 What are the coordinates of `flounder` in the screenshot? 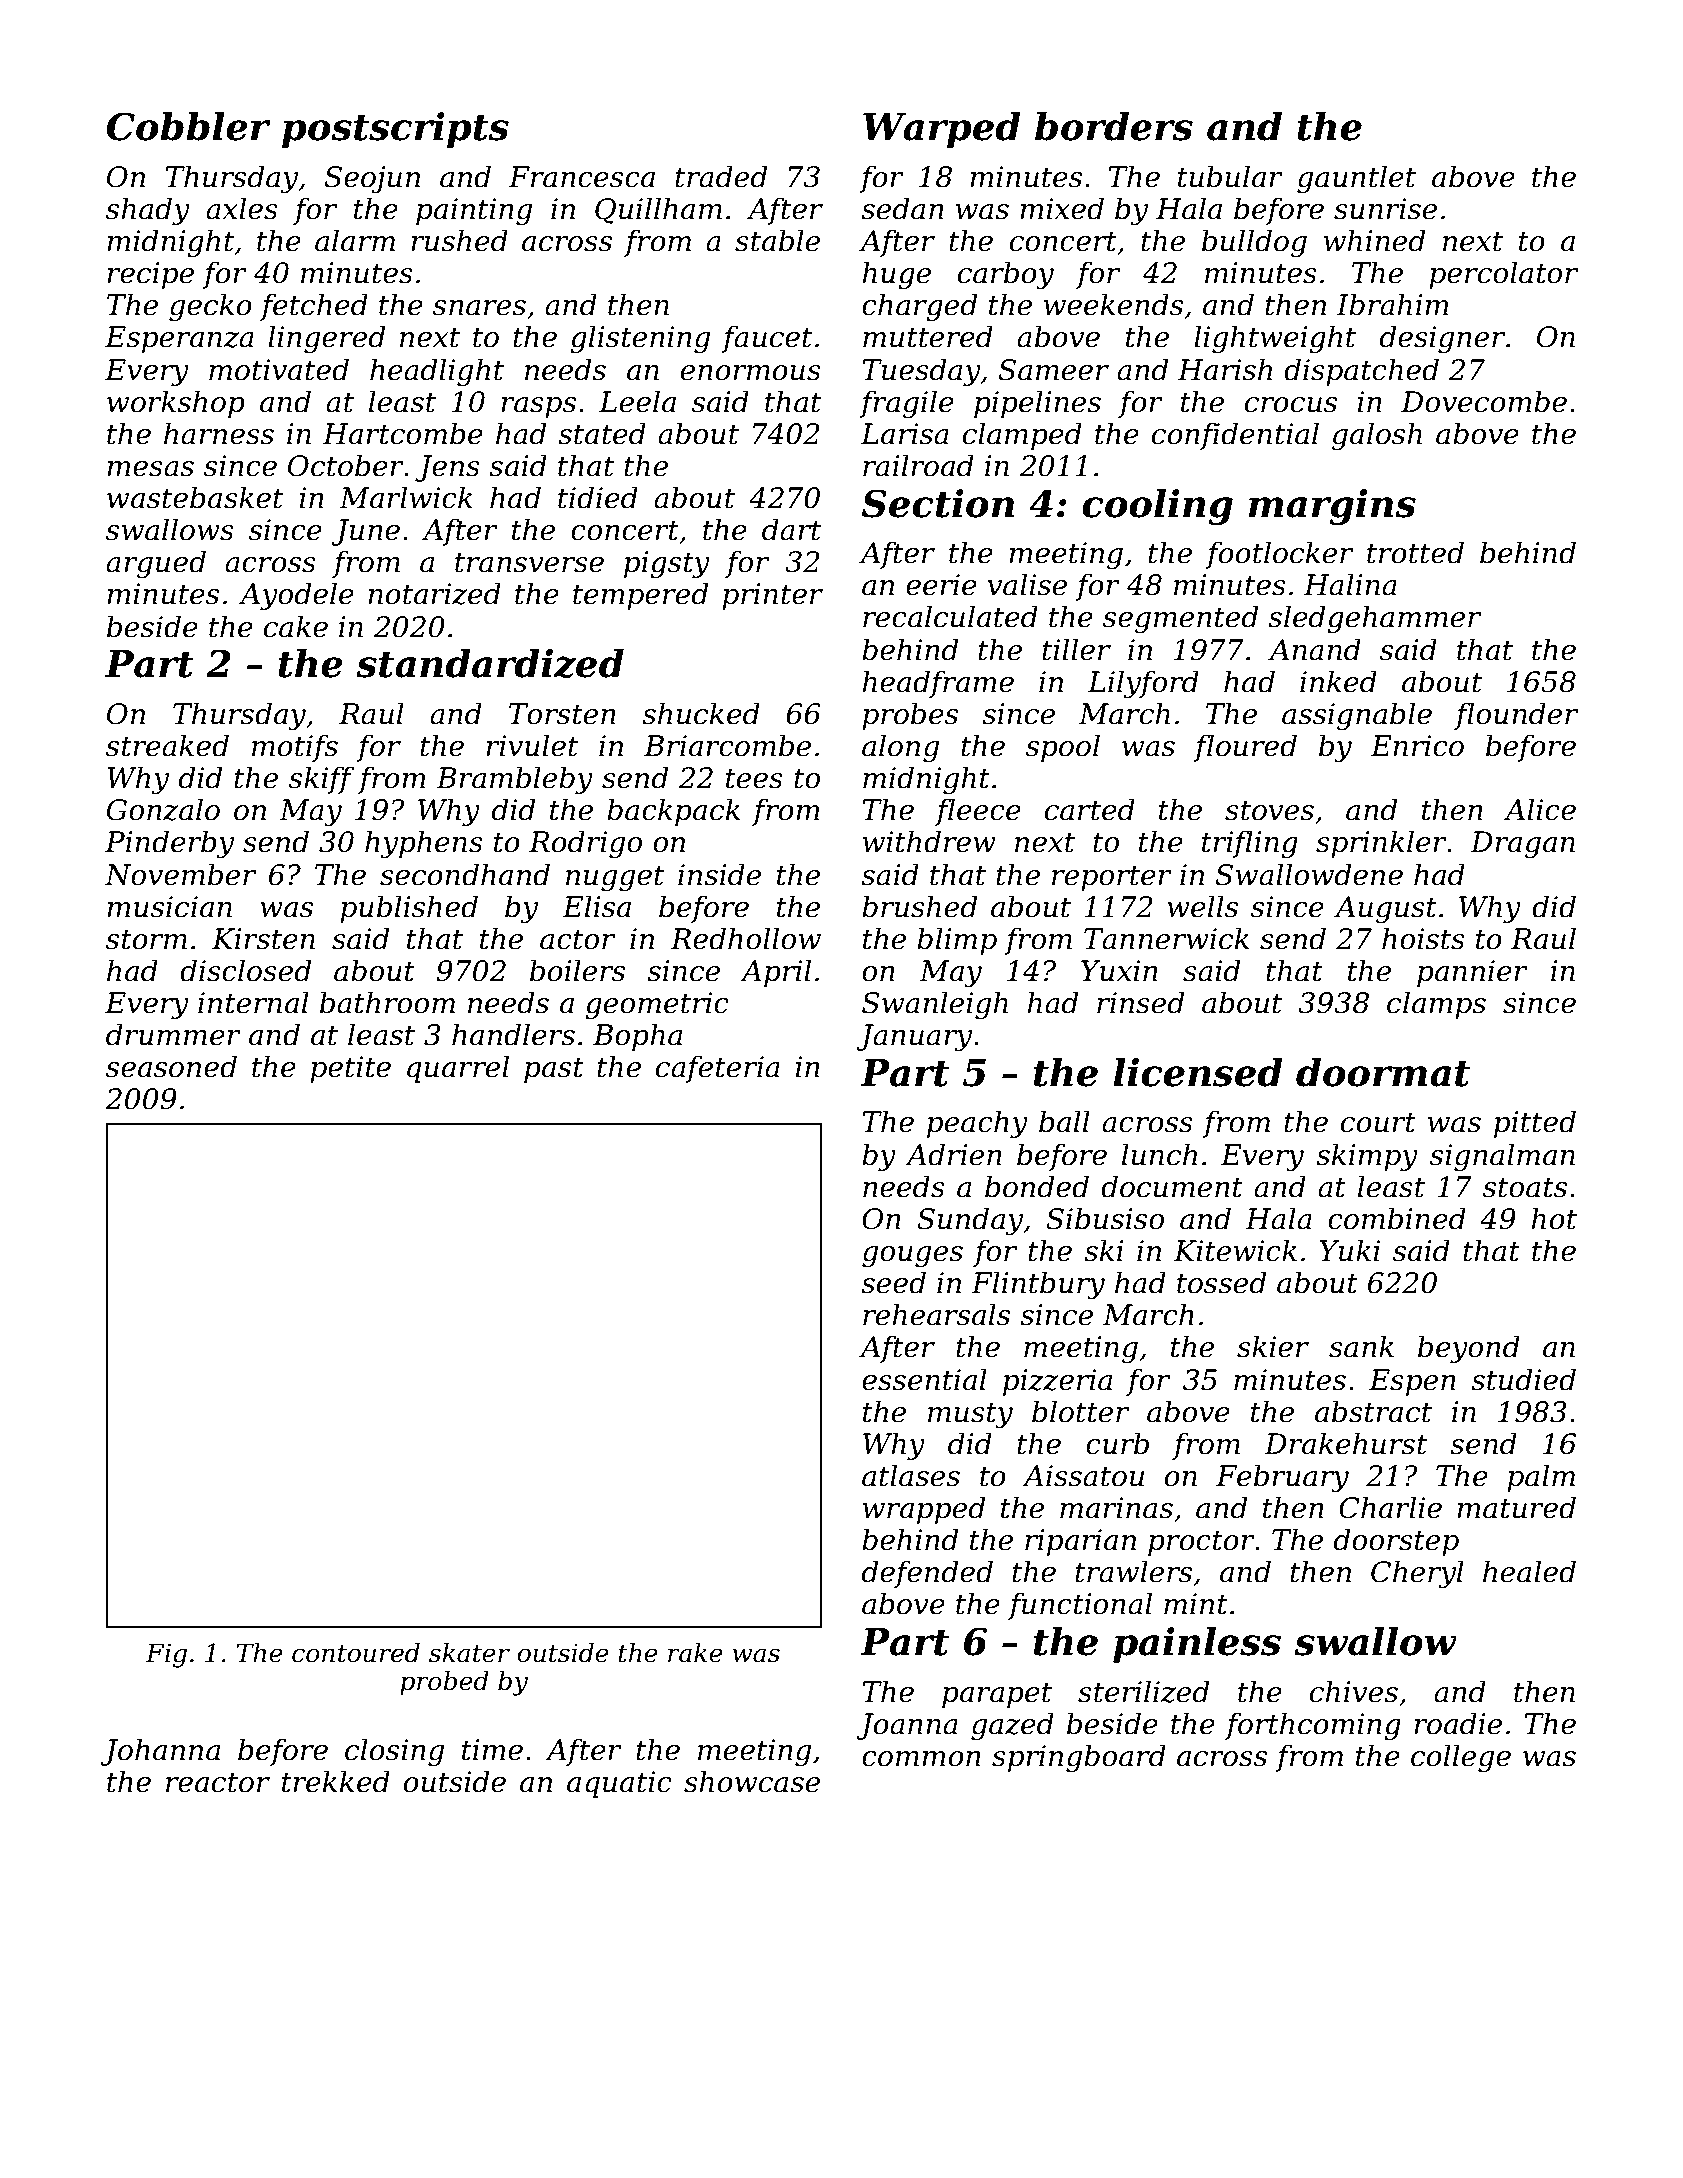 It's located at (1516, 716).
